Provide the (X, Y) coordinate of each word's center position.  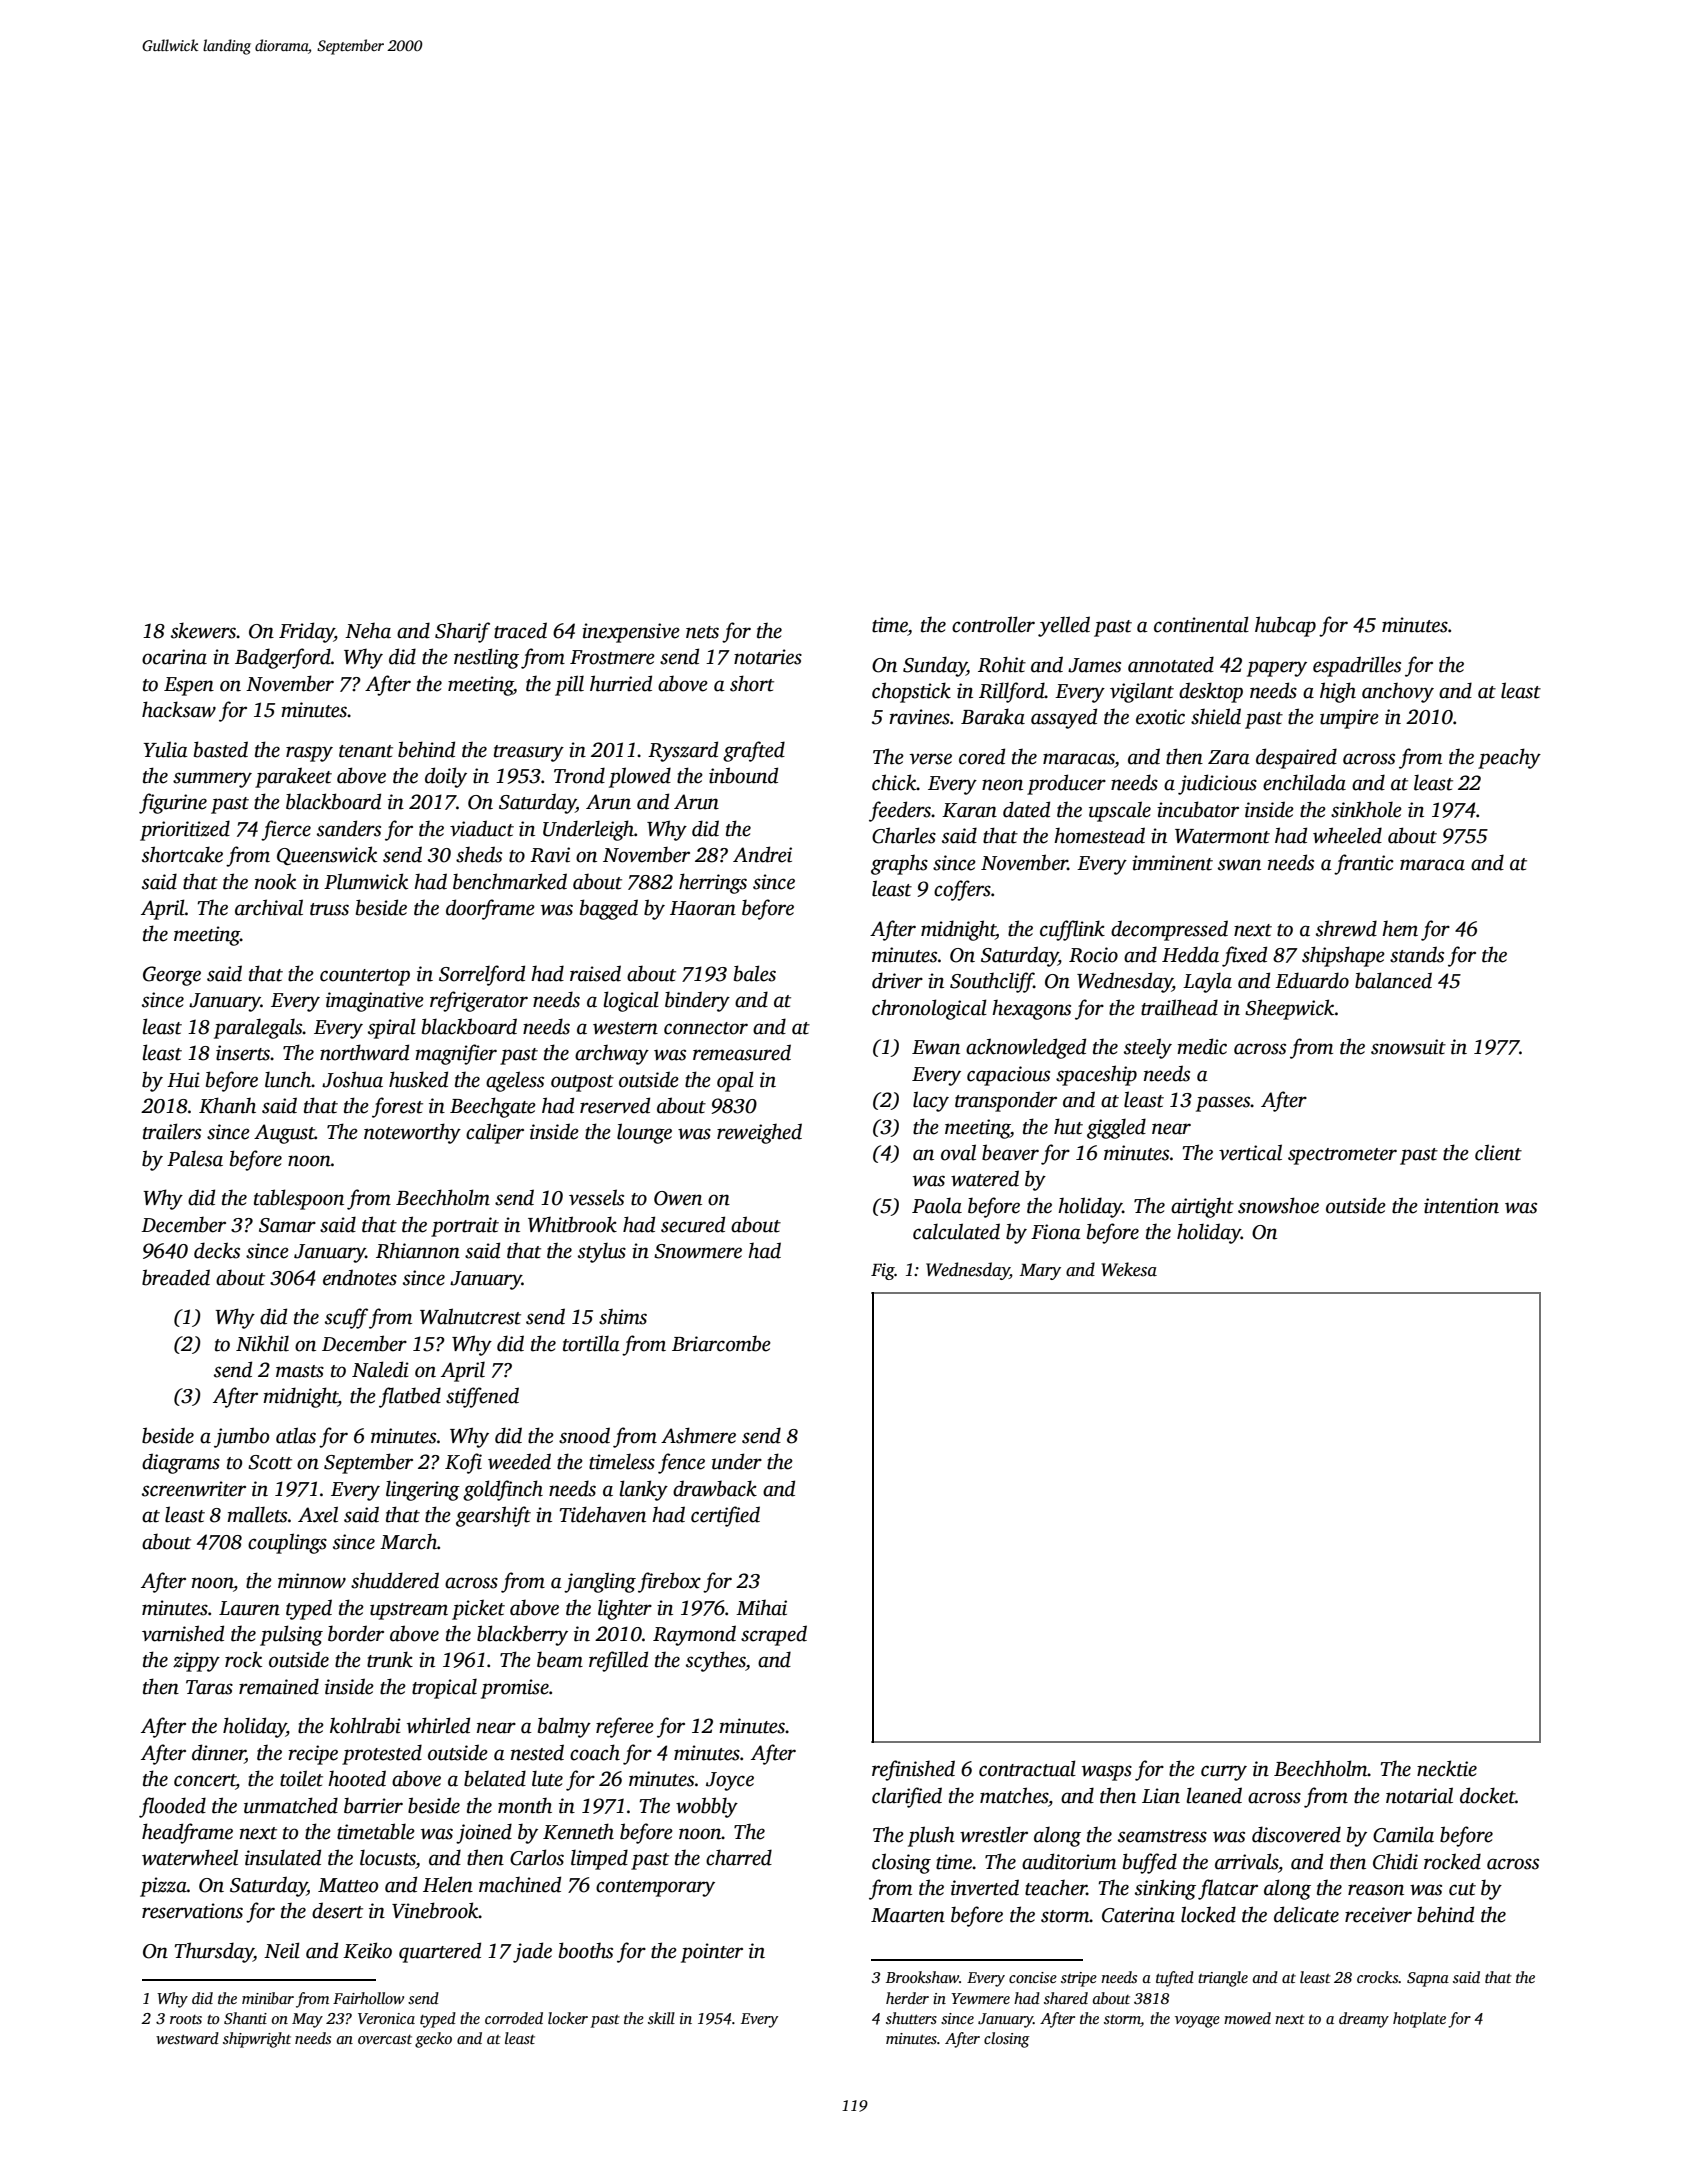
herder (907, 1998)
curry (1224, 1773)
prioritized (185, 830)
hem (1400, 929)
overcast (385, 2039)
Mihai (761, 1608)
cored (982, 756)
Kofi (463, 1463)
